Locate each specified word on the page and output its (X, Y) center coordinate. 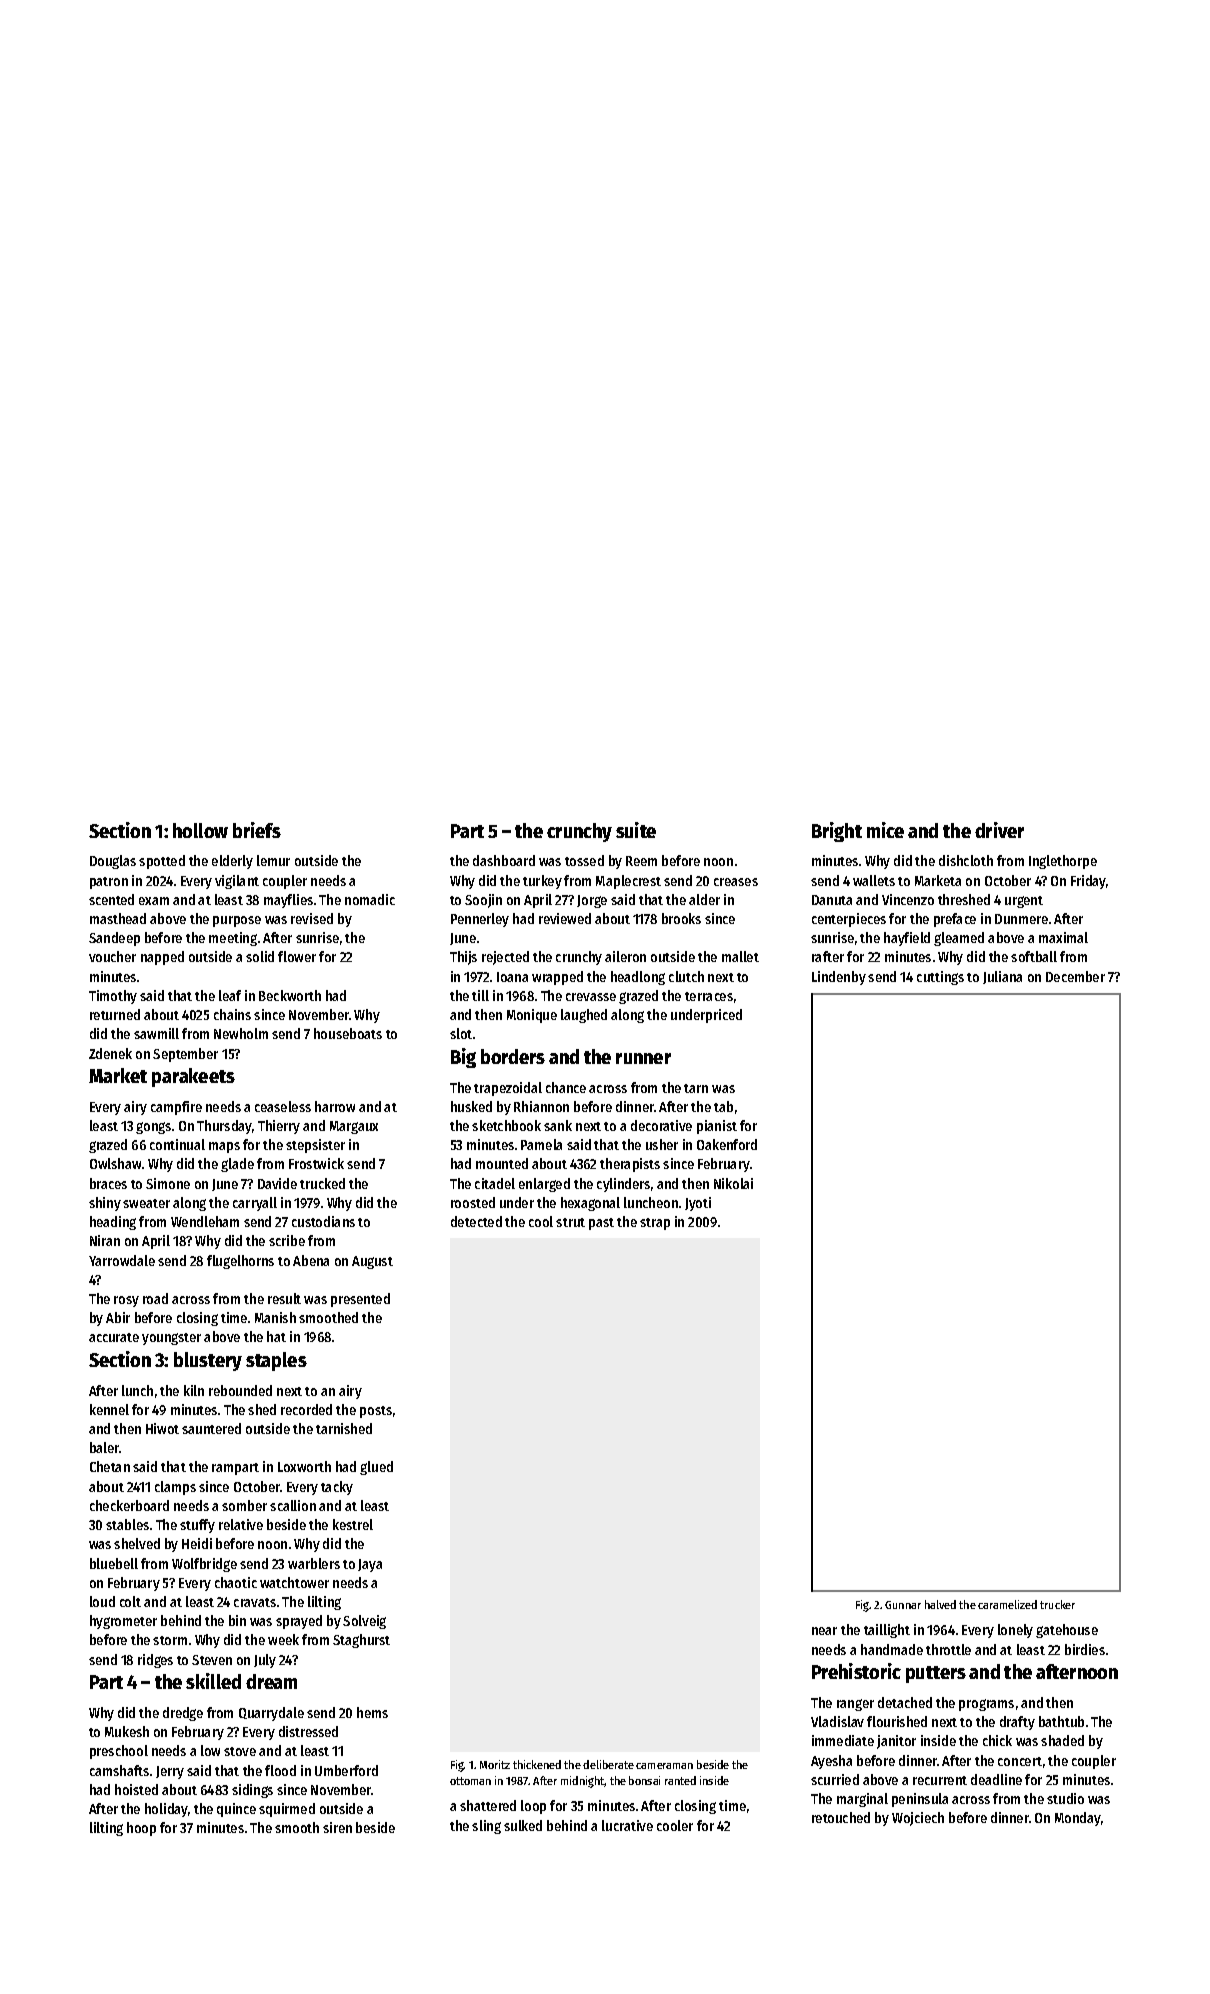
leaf (230, 995)
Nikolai (733, 1183)
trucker (1057, 1604)
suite (636, 830)
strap (655, 1224)
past (601, 1224)
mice (885, 830)
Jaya (370, 1565)
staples (276, 1361)
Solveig (364, 1622)
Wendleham (205, 1221)
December (1075, 976)
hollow (200, 830)
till (480, 995)
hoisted (136, 1789)
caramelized (1007, 1604)
